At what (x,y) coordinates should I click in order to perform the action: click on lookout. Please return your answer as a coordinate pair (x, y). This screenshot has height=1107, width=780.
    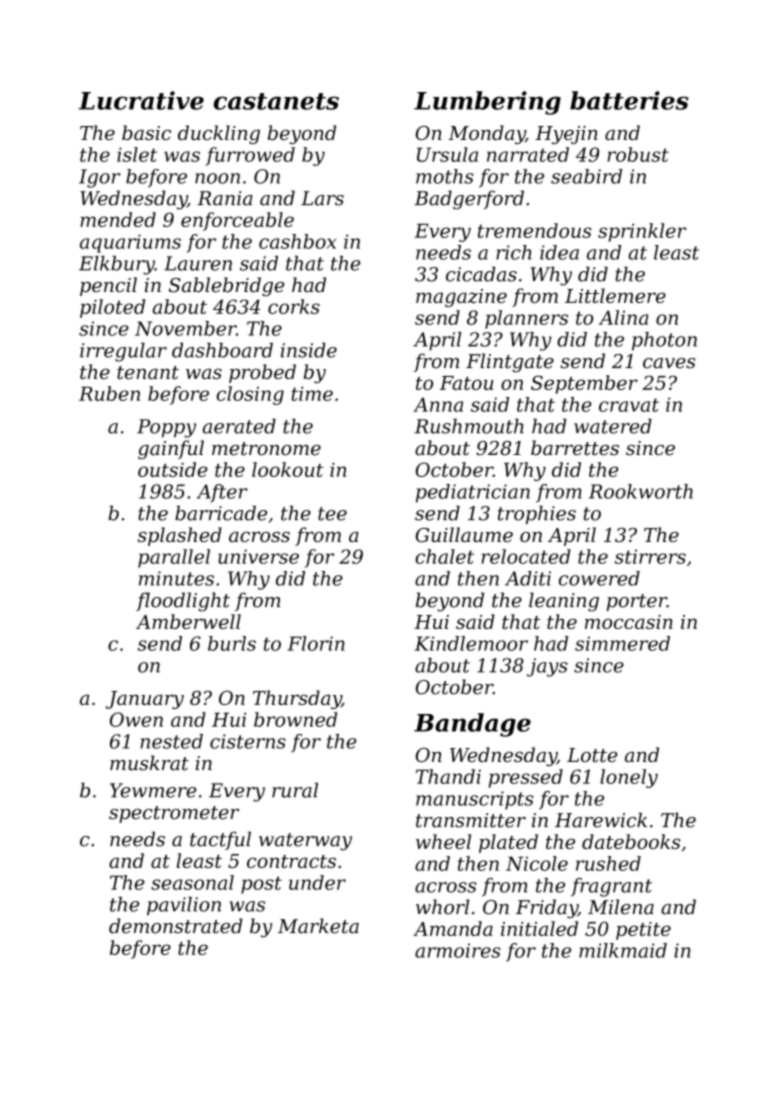
    Looking at the image, I should click on (287, 469).
